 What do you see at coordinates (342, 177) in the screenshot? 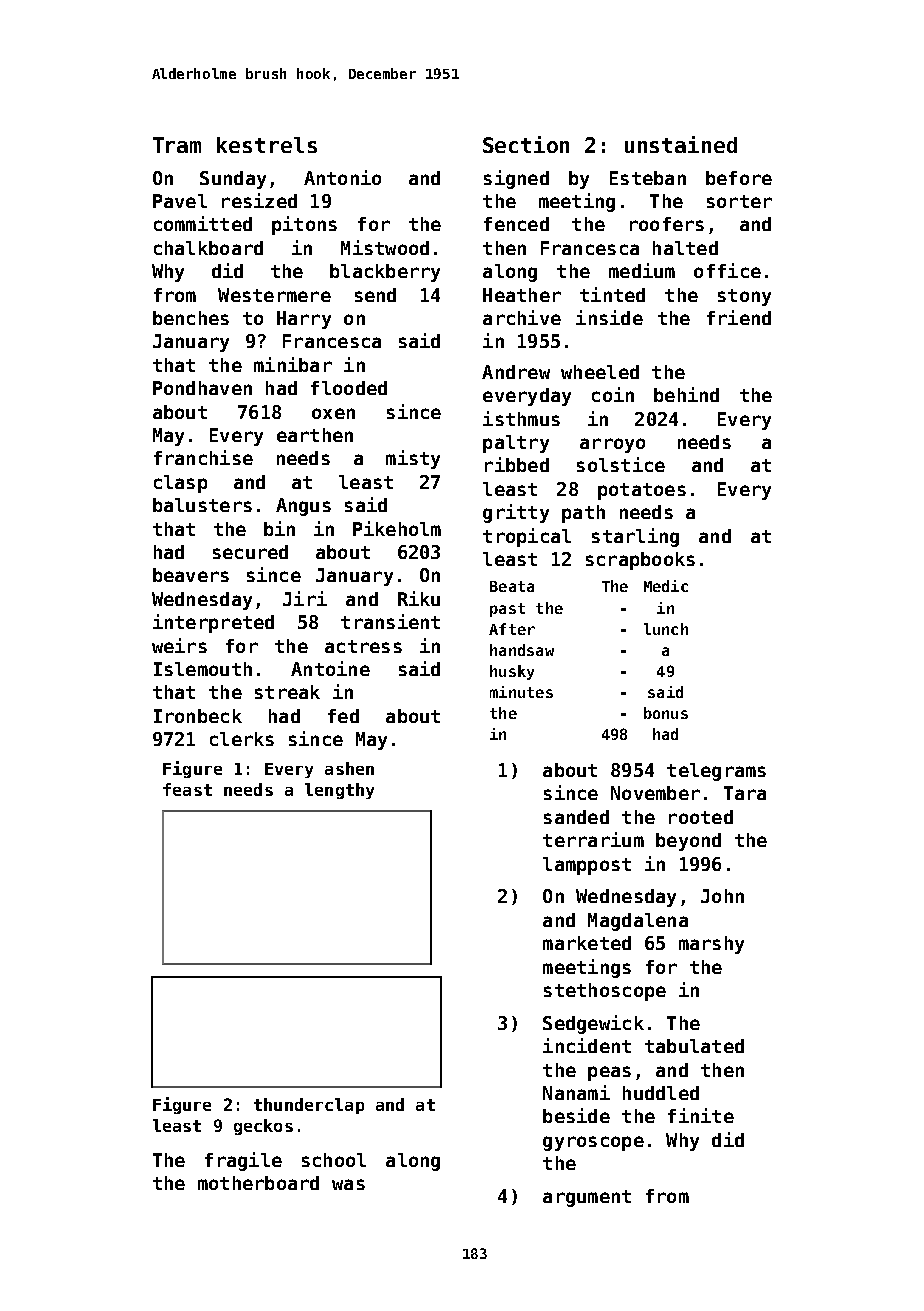
I see `Antonio` at bounding box center [342, 177].
